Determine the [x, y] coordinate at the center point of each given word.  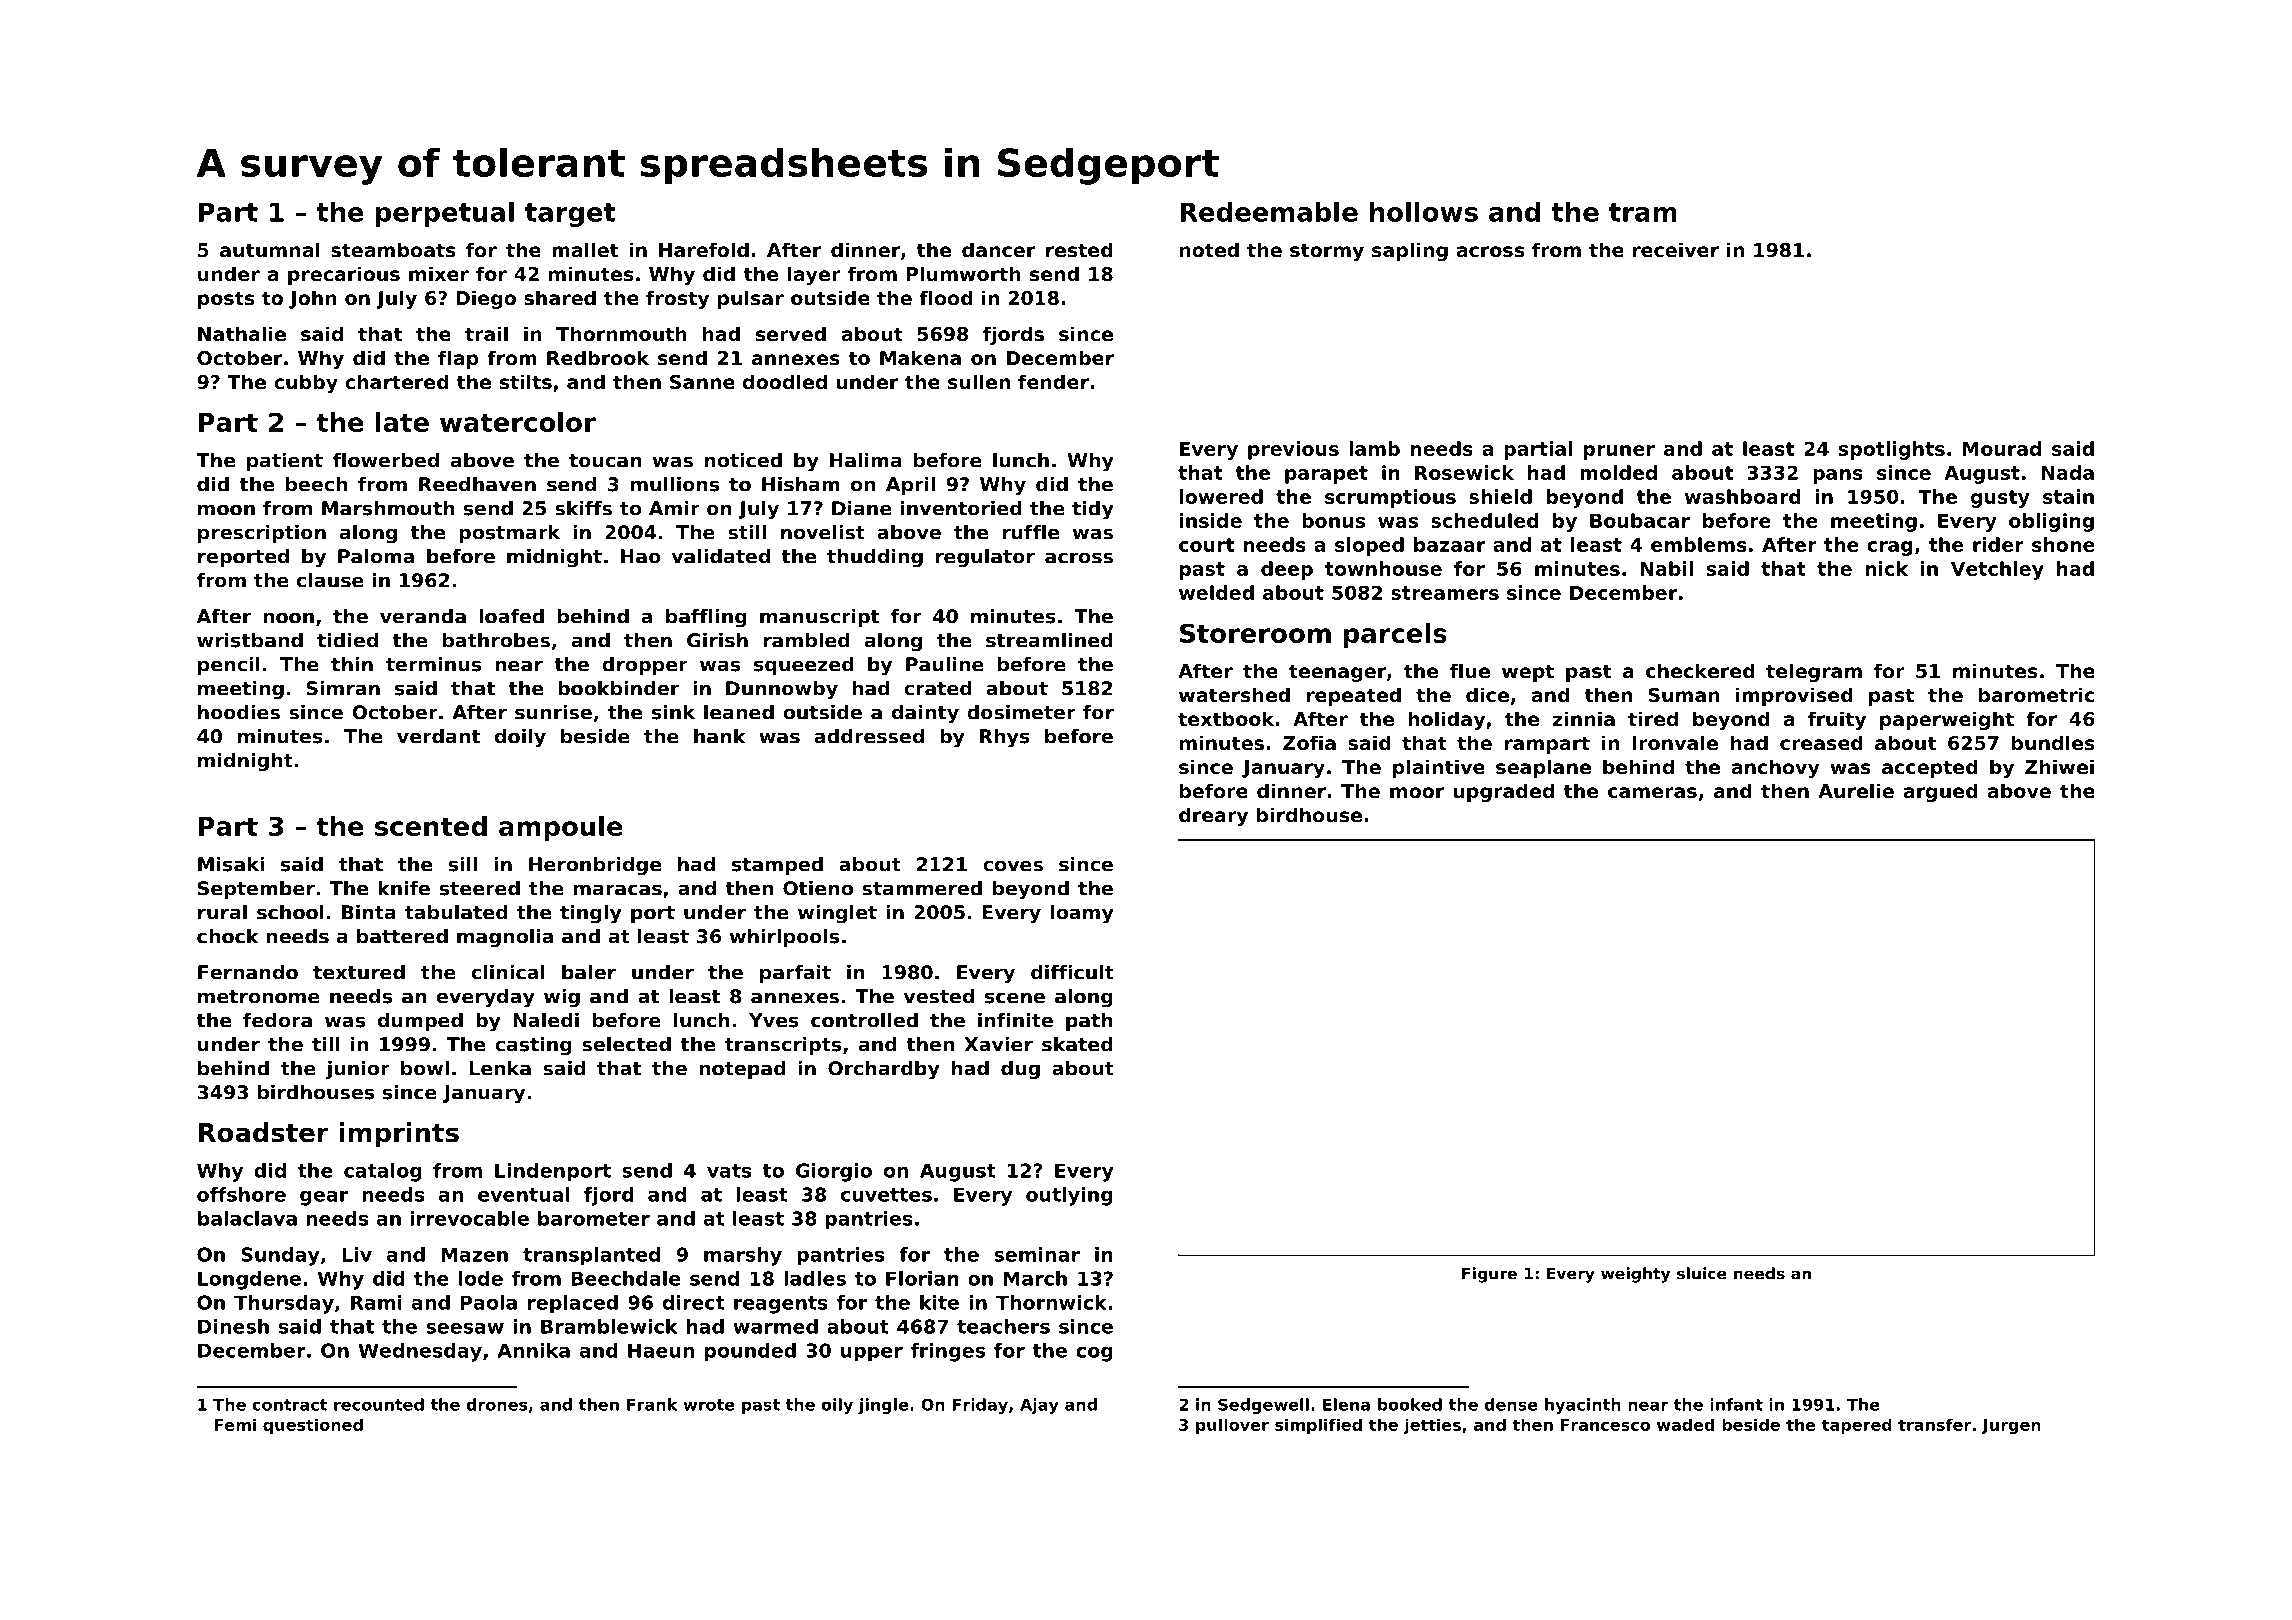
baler [589, 972]
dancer [998, 249]
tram [1643, 212]
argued [1940, 792]
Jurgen [2011, 1426]
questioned [313, 1426]
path [1089, 1022]
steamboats [393, 250]
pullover [1232, 1426]
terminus [433, 664]
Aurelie [1856, 790]
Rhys [1005, 738]
